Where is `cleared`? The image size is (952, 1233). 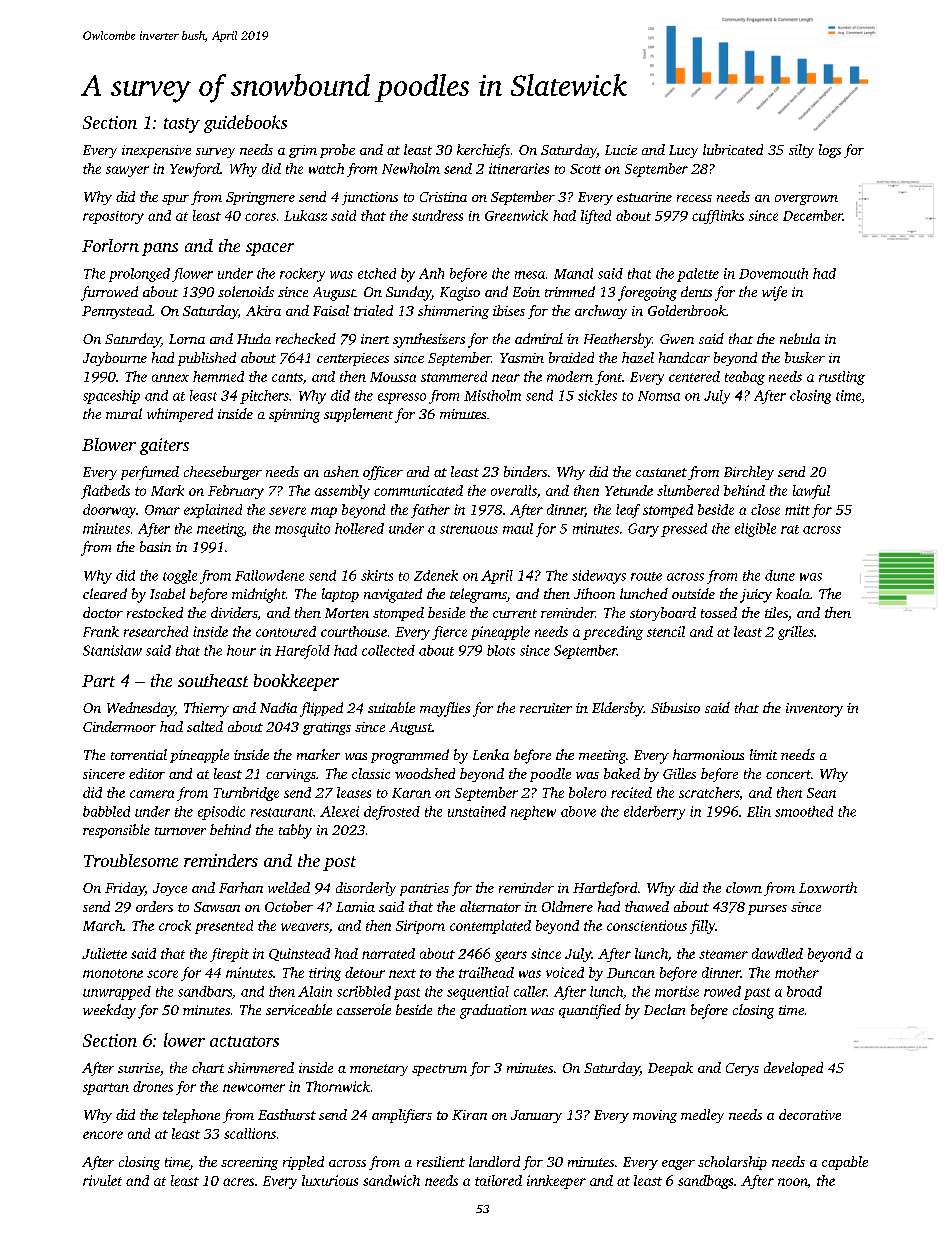 cleared is located at coordinates (105, 593).
